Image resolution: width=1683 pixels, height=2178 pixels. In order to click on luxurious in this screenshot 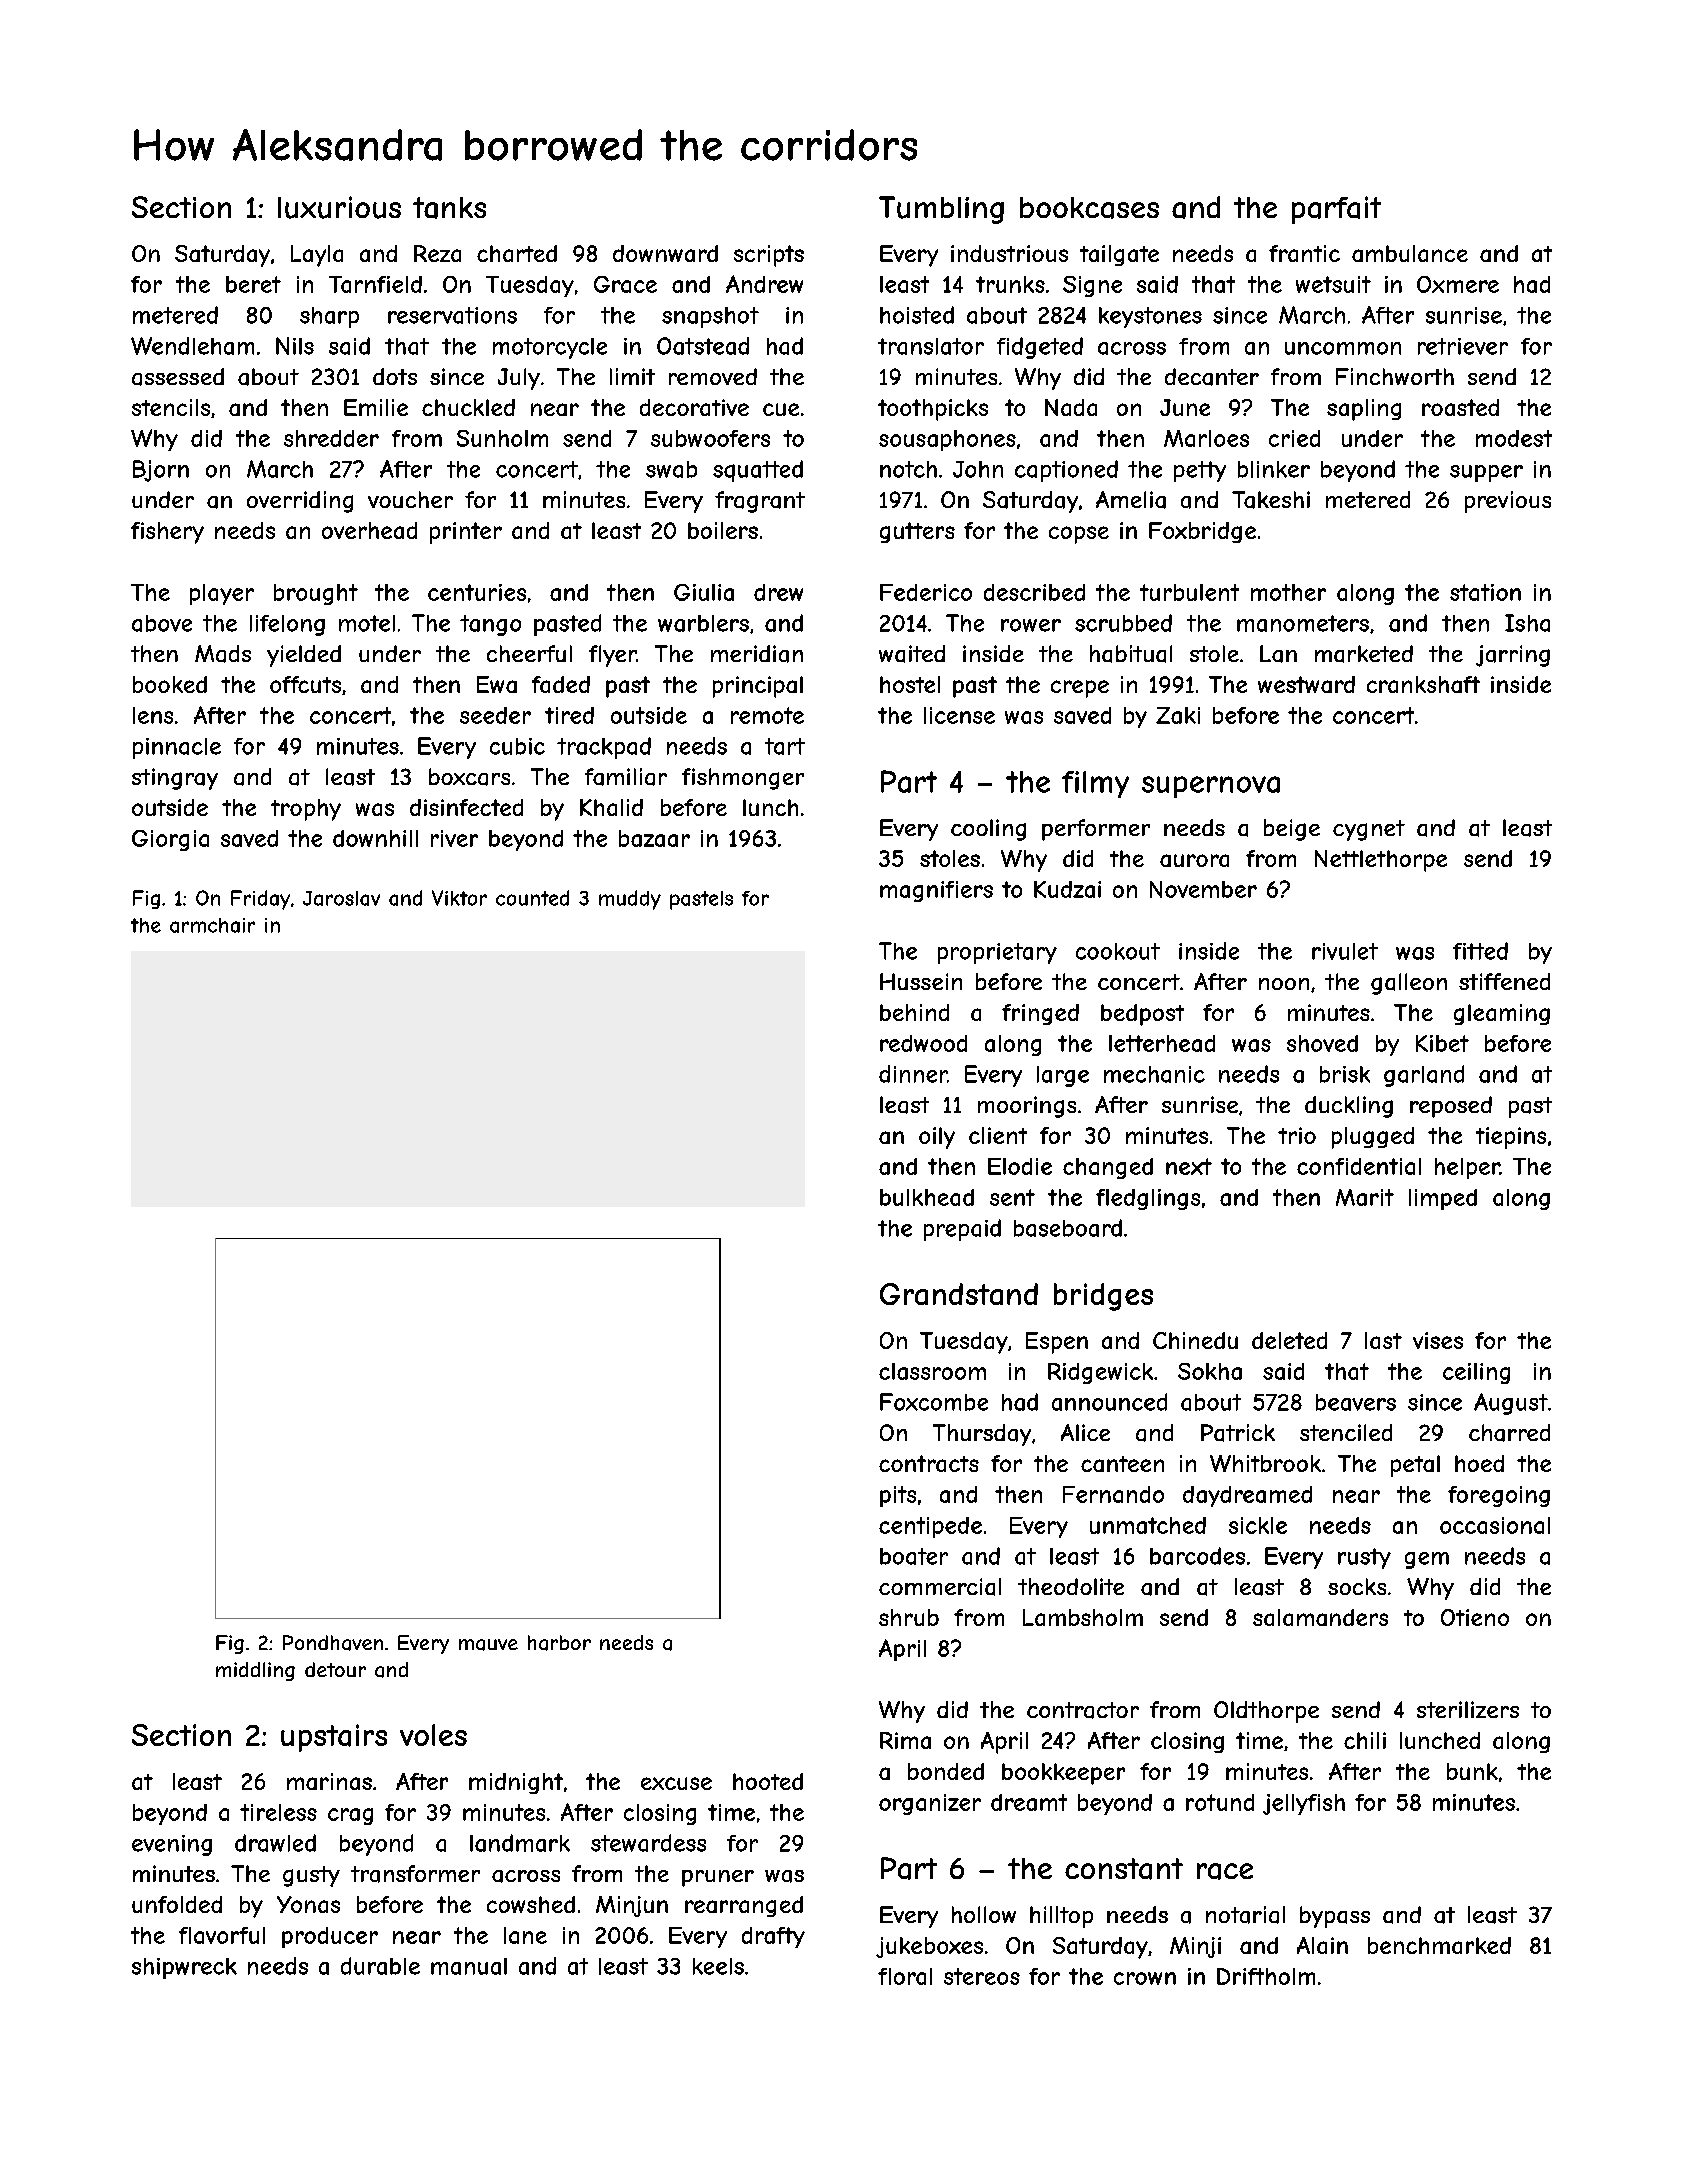, I will do `click(339, 207)`.
